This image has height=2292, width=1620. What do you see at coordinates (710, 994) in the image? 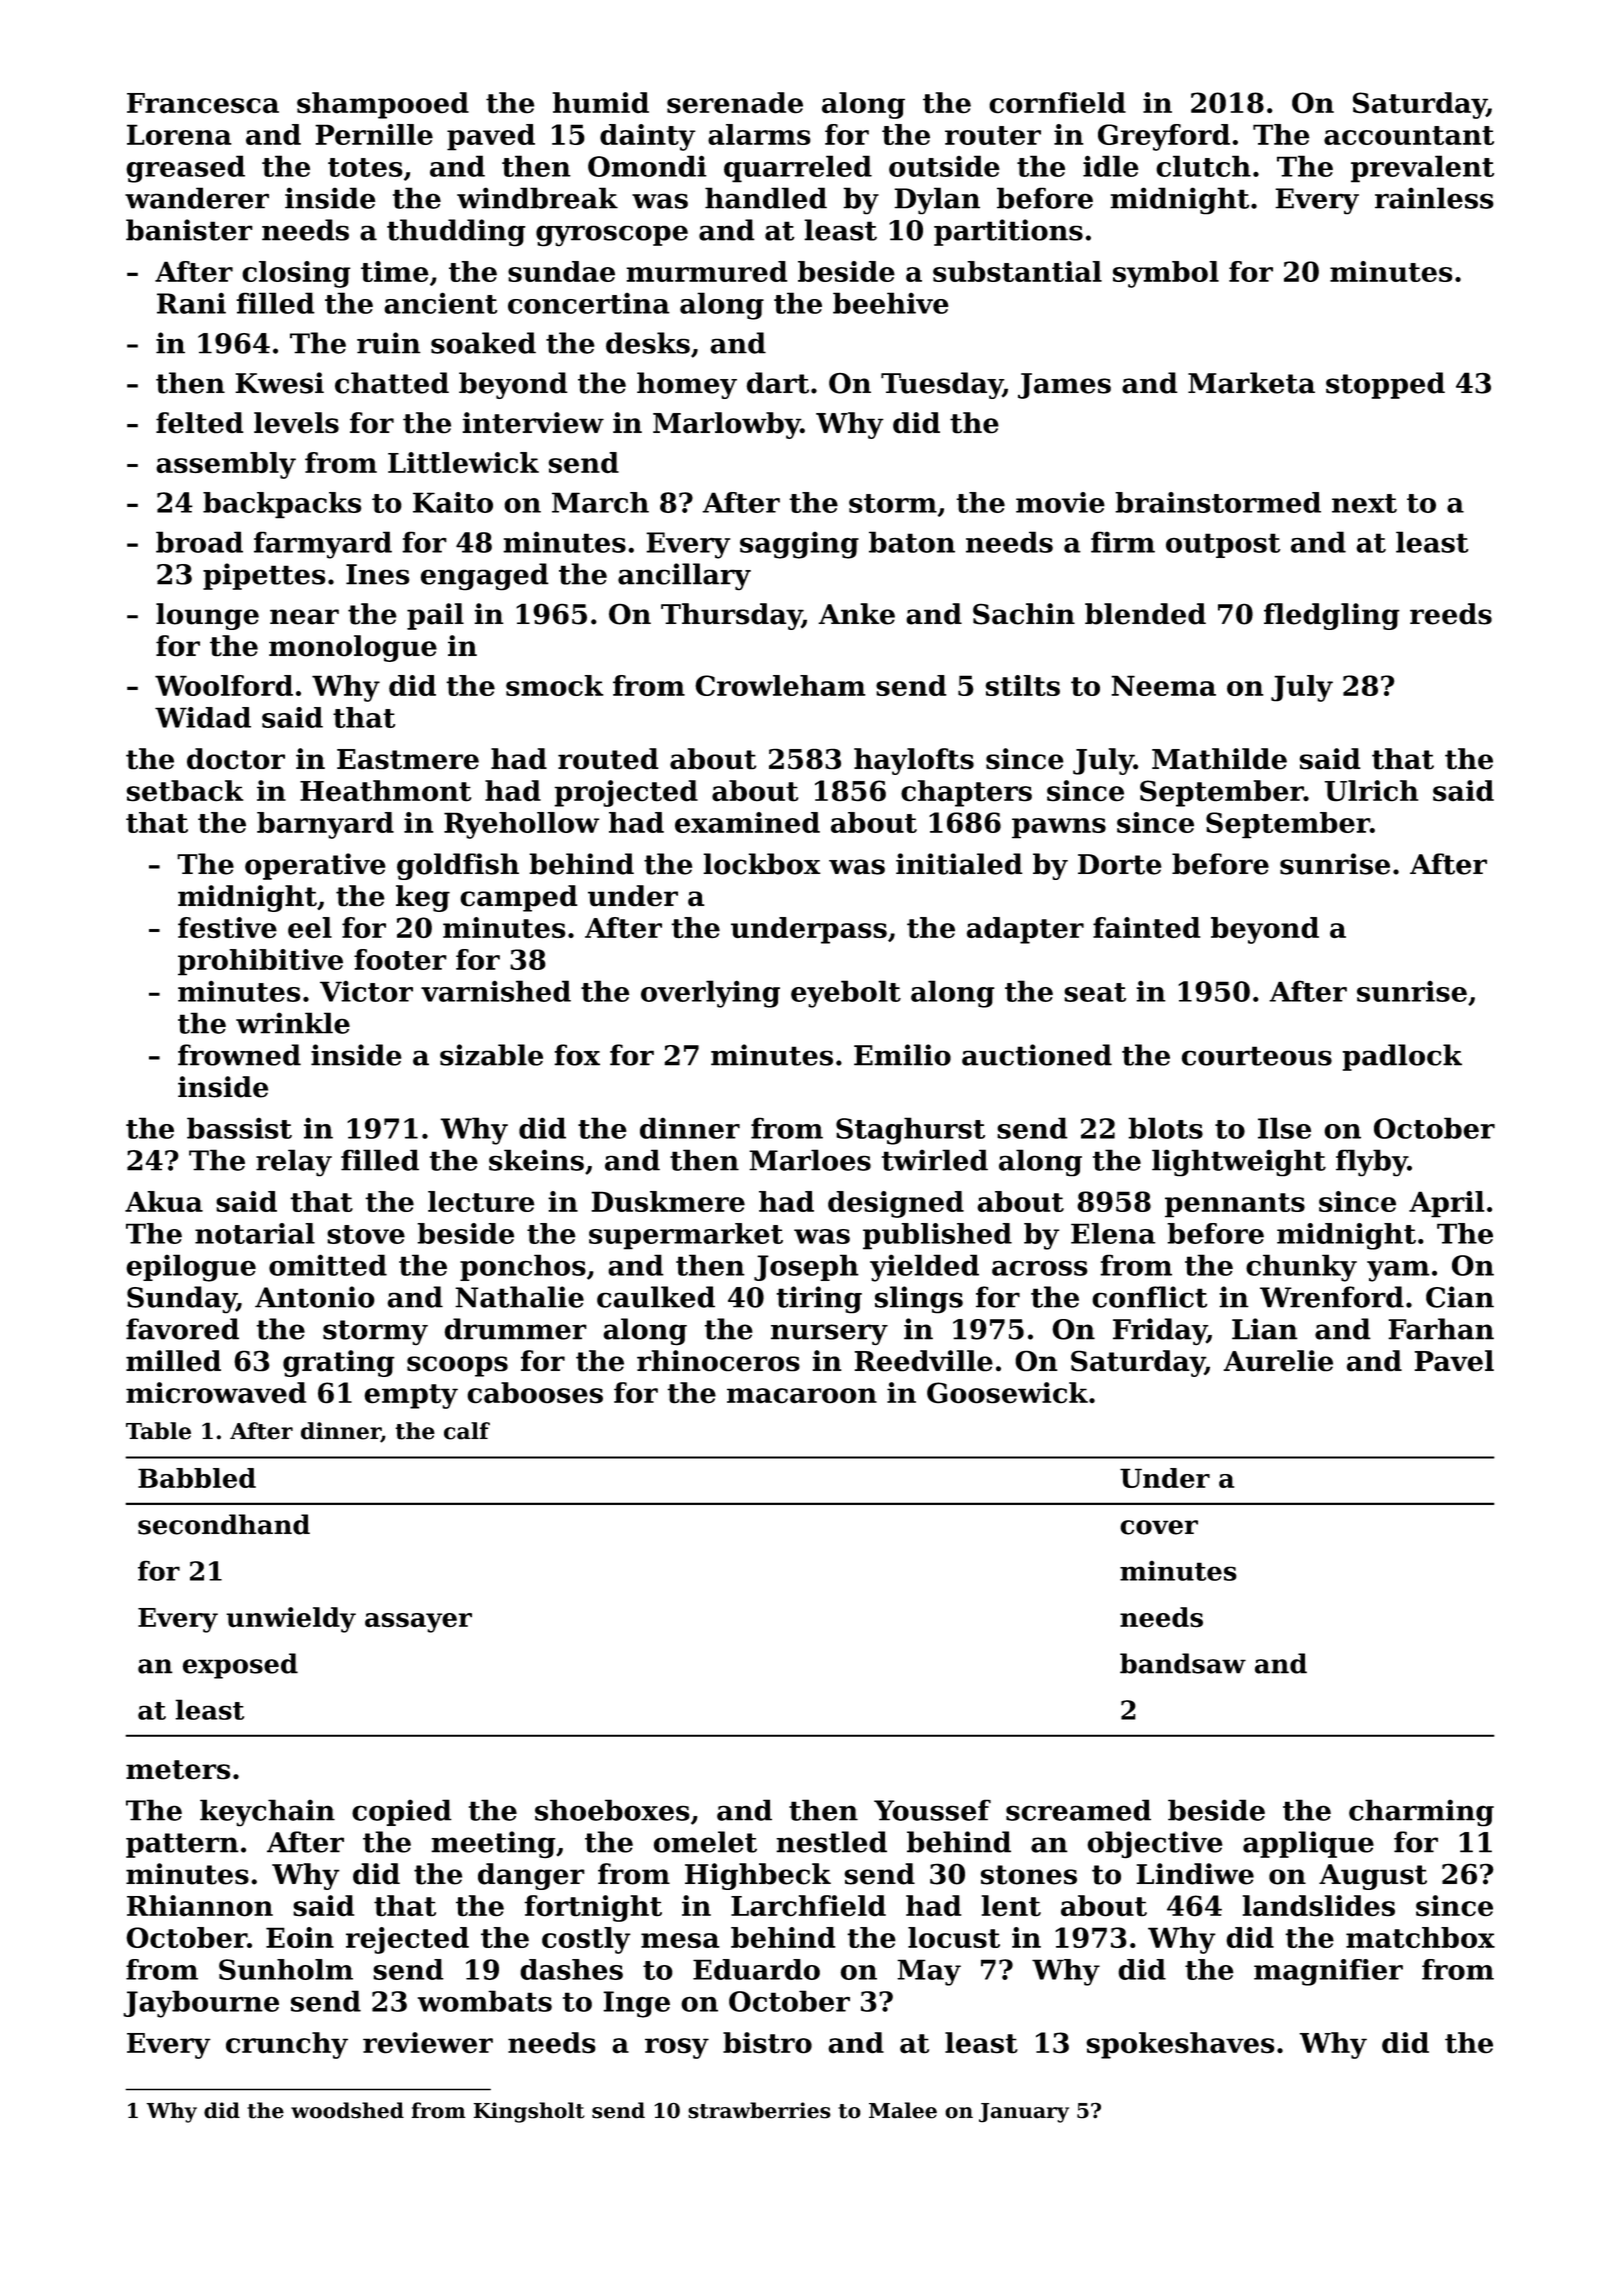
I see `overlying` at bounding box center [710, 994].
